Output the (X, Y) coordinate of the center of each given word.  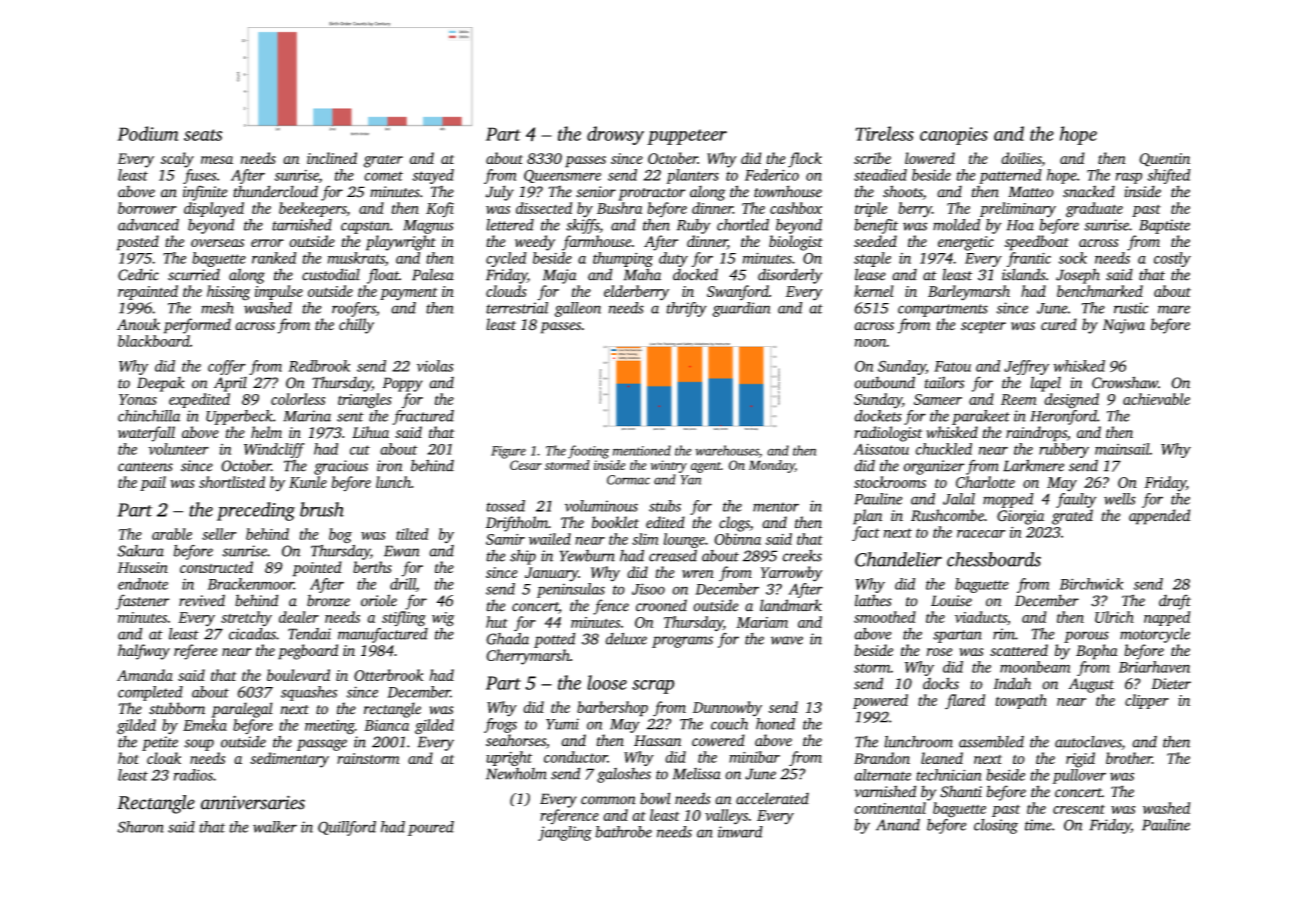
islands (1024, 274)
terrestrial (517, 308)
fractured (423, 417)
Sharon (140, 827)
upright (509, 758)
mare (1174, 309)
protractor (652, 194)
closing (996, 826)
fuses (200, 176)
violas (435, 366)
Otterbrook (389, 675)
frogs (500, 725)
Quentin (1164, 160)
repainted (148, 292)
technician (948, 775)
